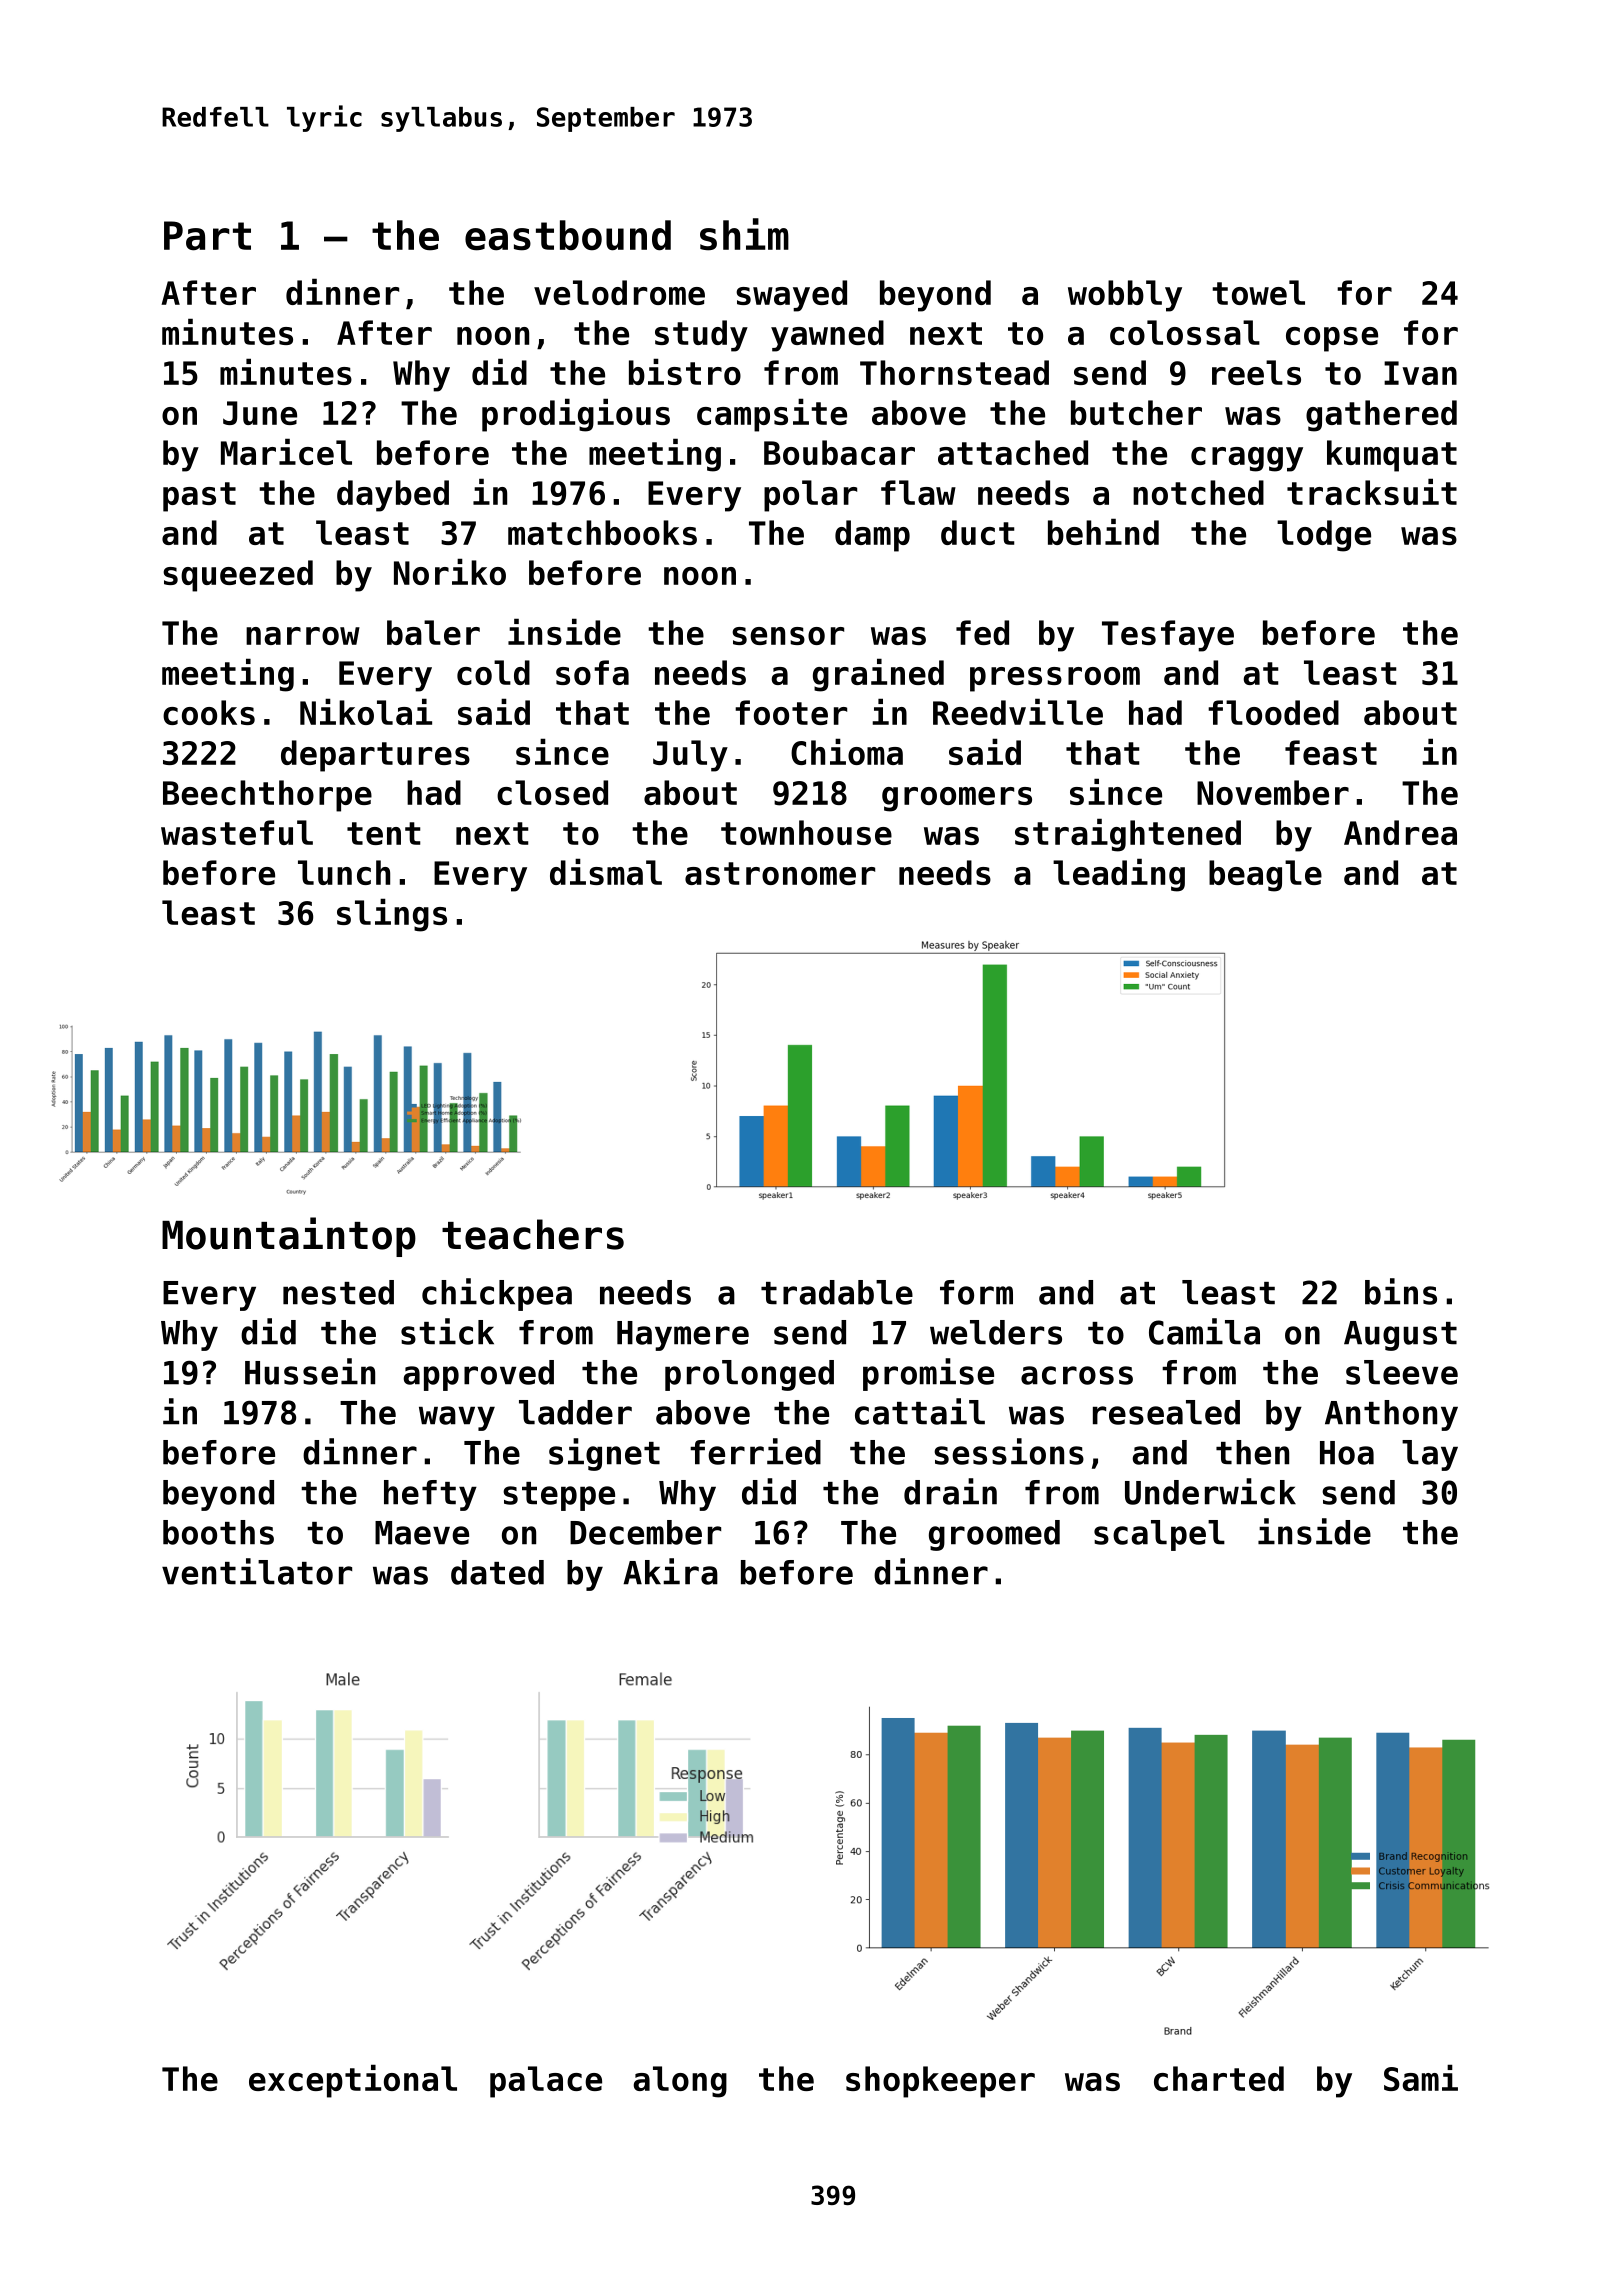  What do you see at coordinates (218, 1532) in the document?
I see `booths` at bounding box center [218, 1532].
